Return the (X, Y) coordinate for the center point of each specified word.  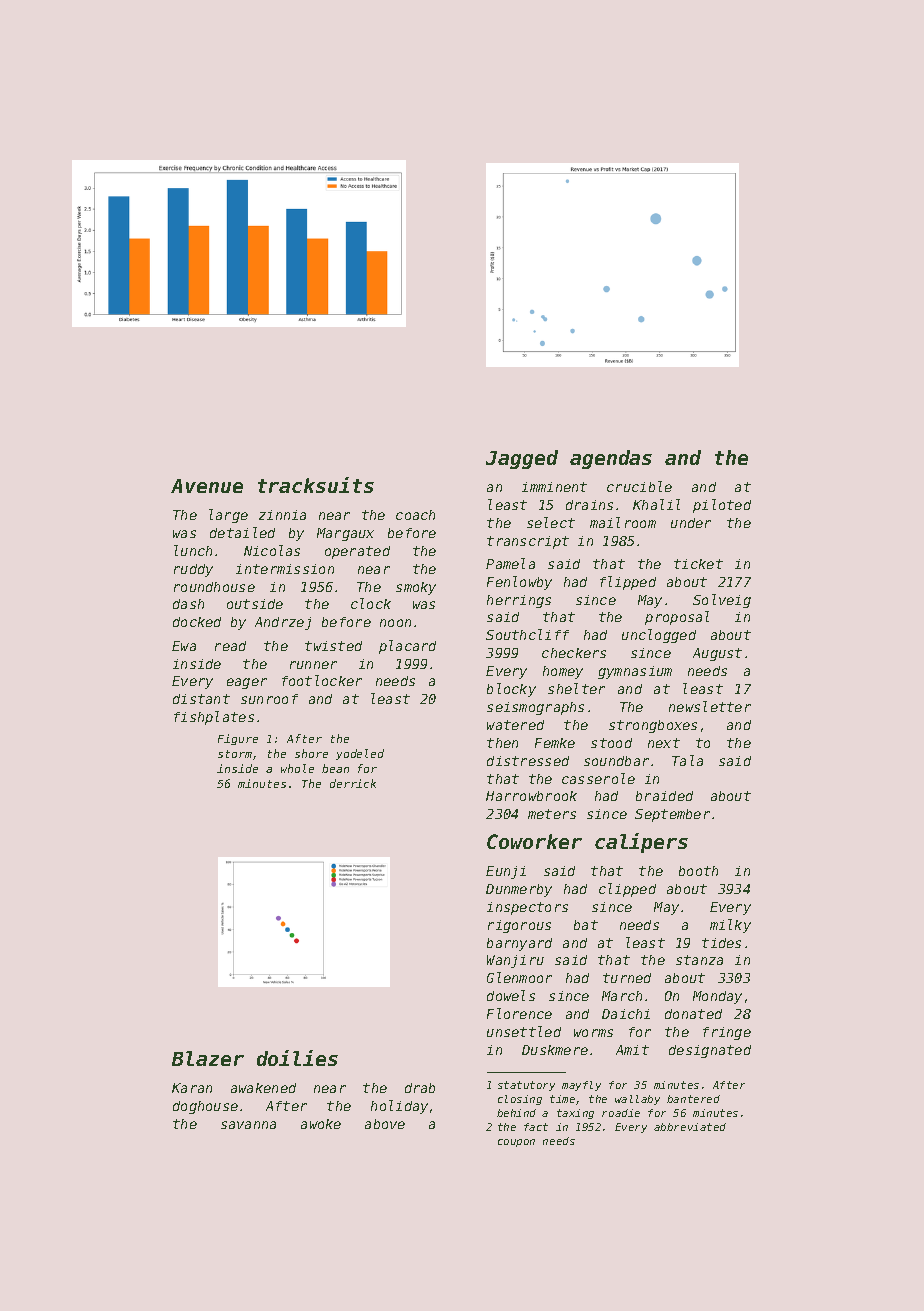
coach (415, 515)
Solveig (722, 601)
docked (197, 622)
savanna (248, 1125)
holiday (399, 1107)
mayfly (581, 1086)
